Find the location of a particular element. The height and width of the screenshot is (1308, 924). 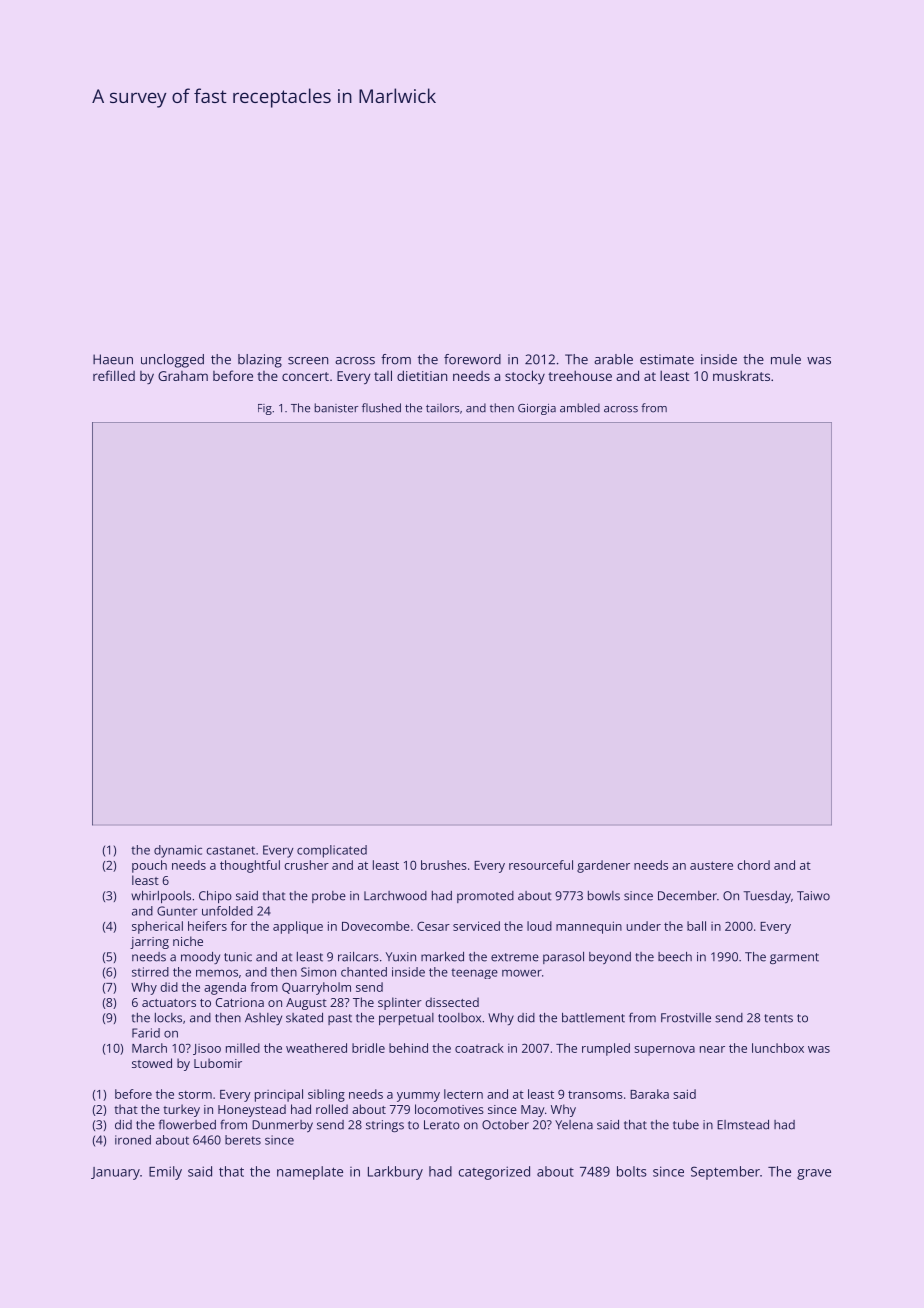

nameplate is located at coordinates (310, 1173).
